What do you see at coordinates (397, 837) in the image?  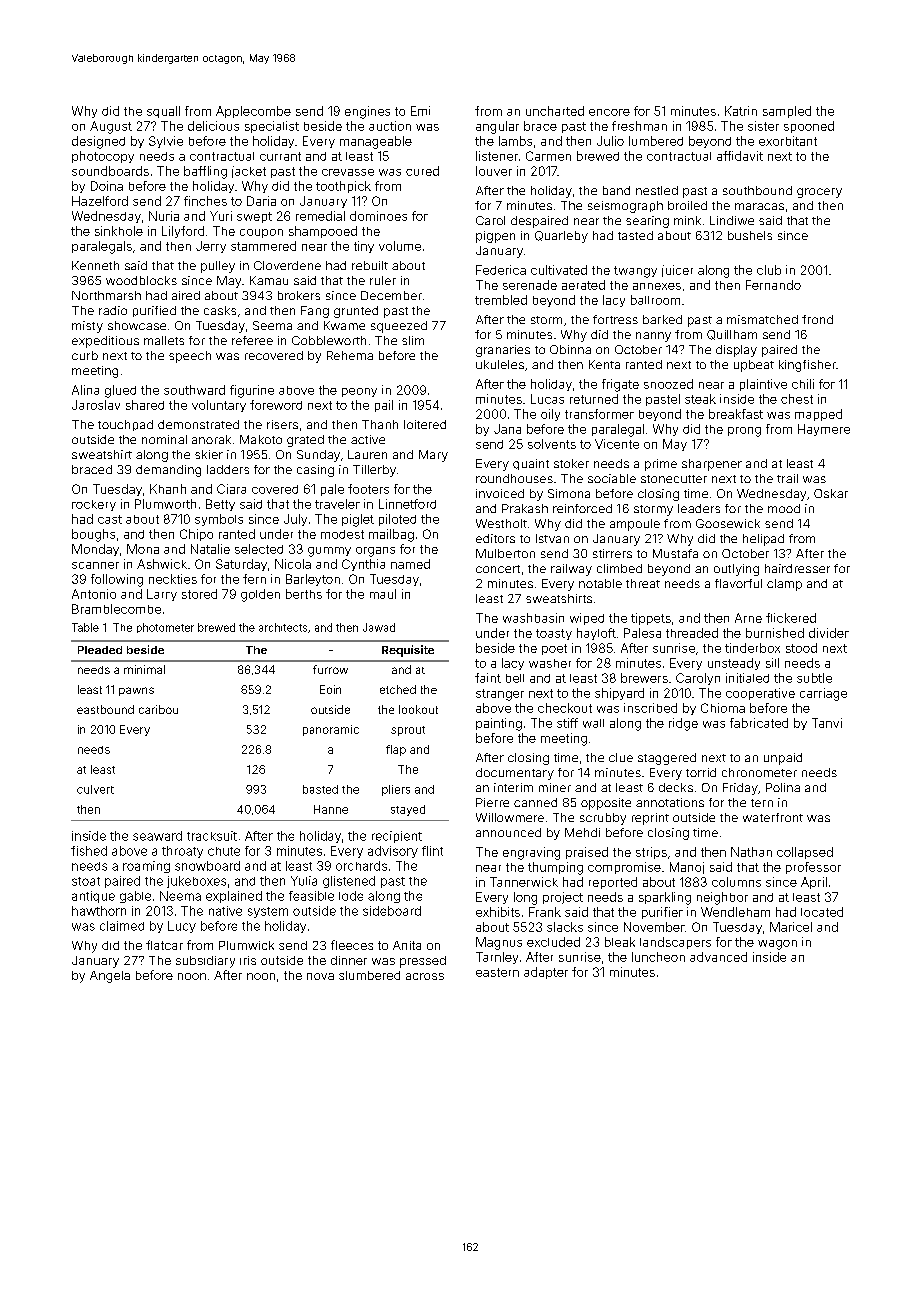 I see `recipient` at bounding box center [397, 837].
